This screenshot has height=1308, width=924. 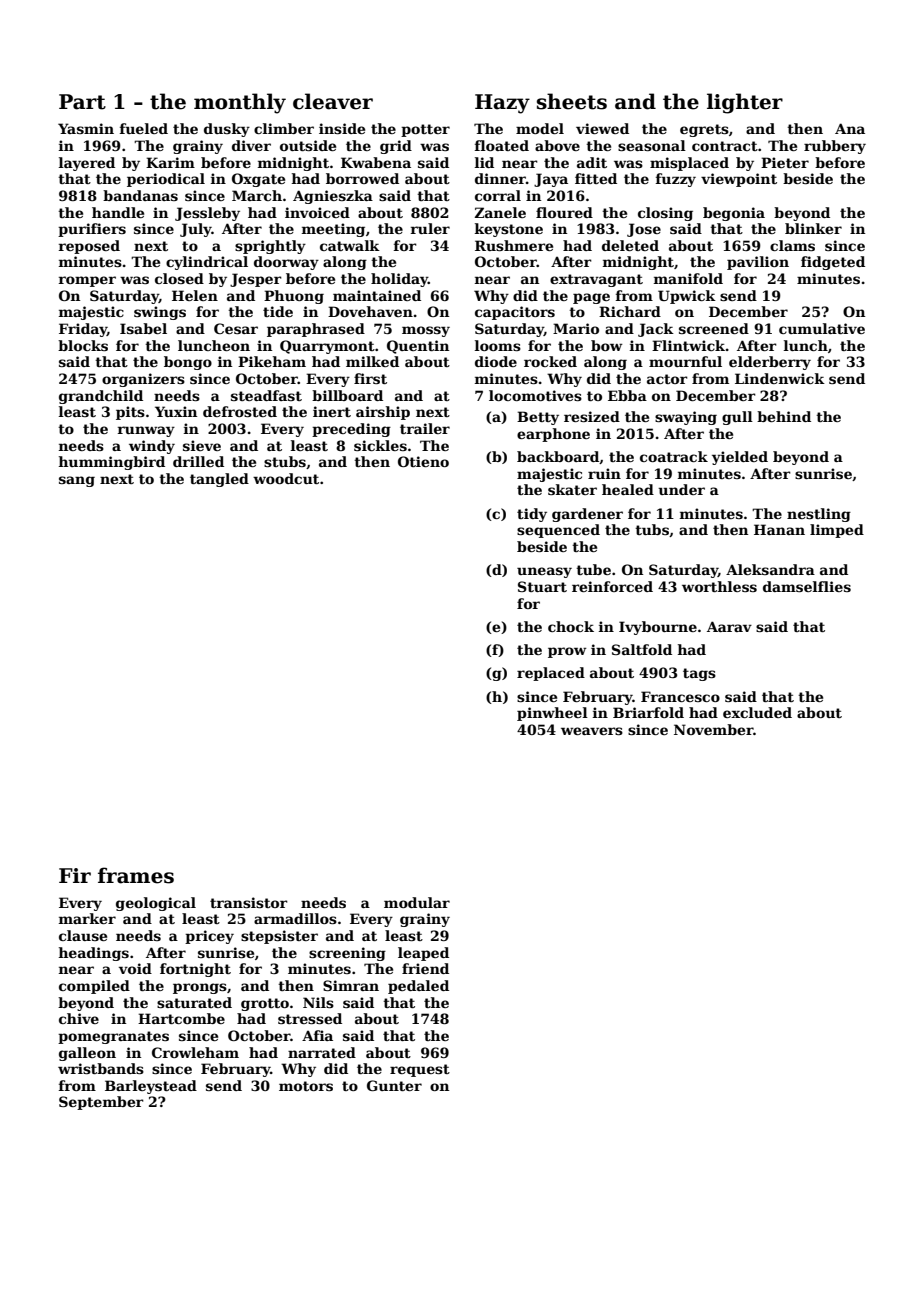 I want to click on romper, so click(x=87, y=281).
